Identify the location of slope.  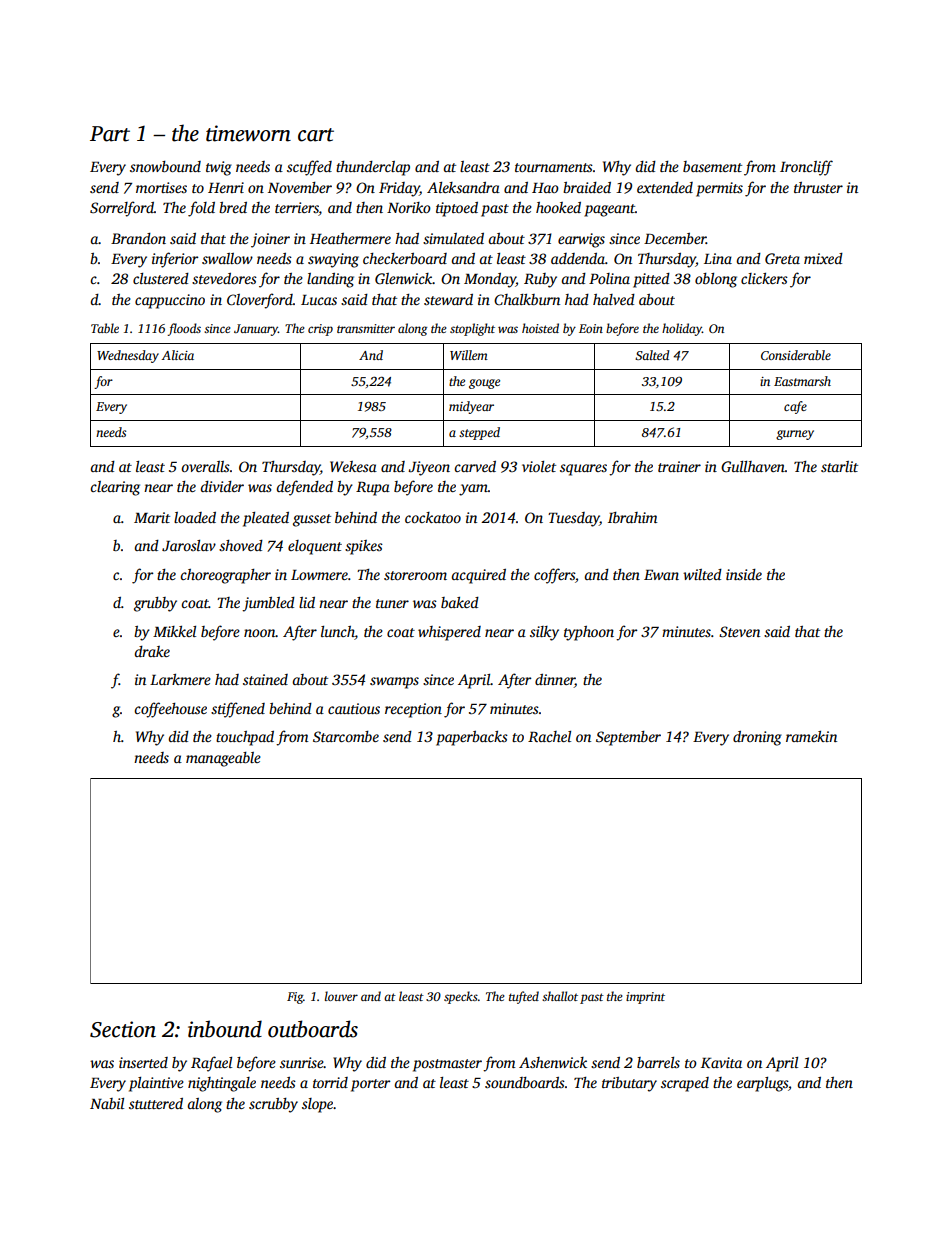
(318, 1105).
